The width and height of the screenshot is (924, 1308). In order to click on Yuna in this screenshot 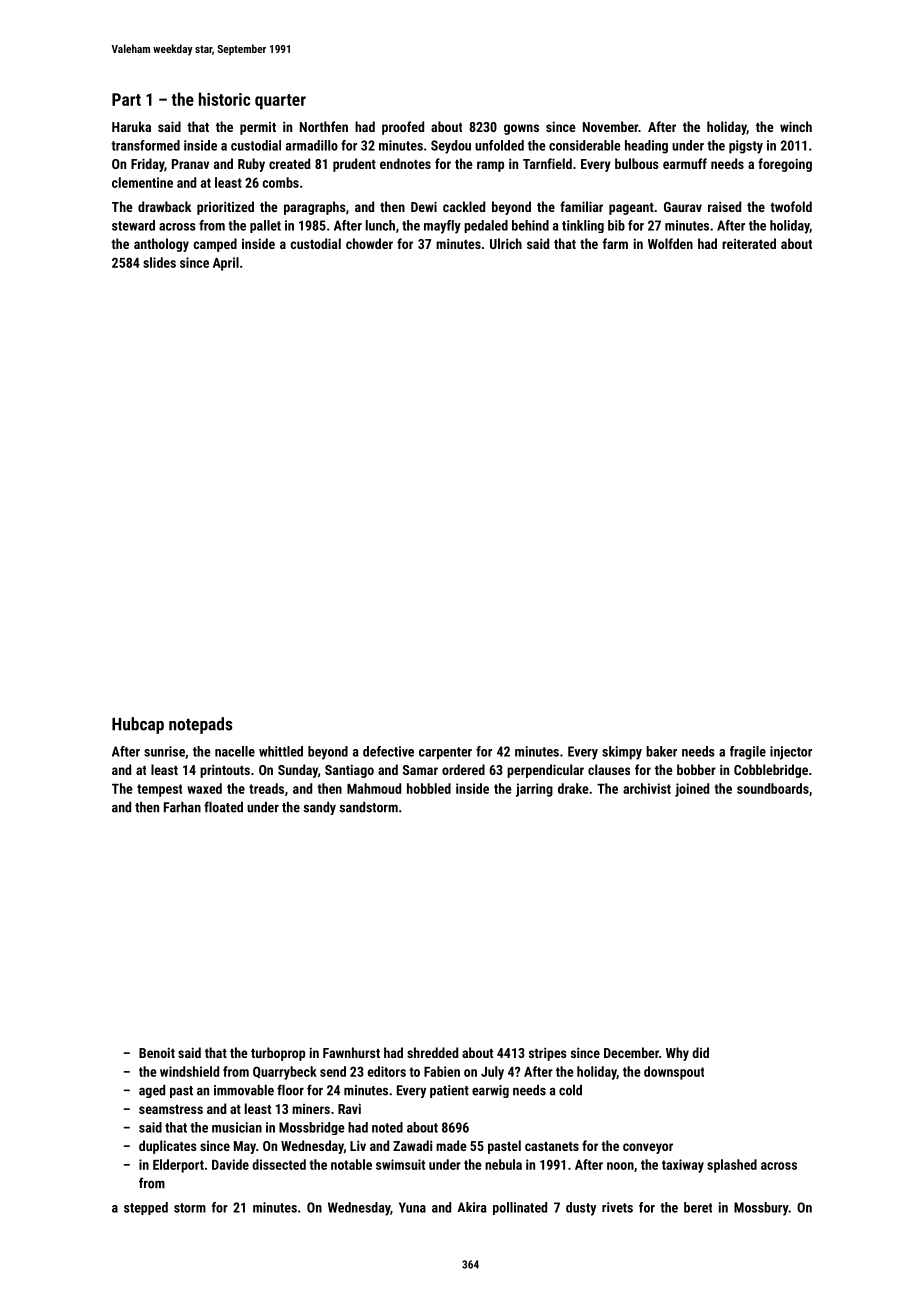, I will do `click(412, 1207)`.
